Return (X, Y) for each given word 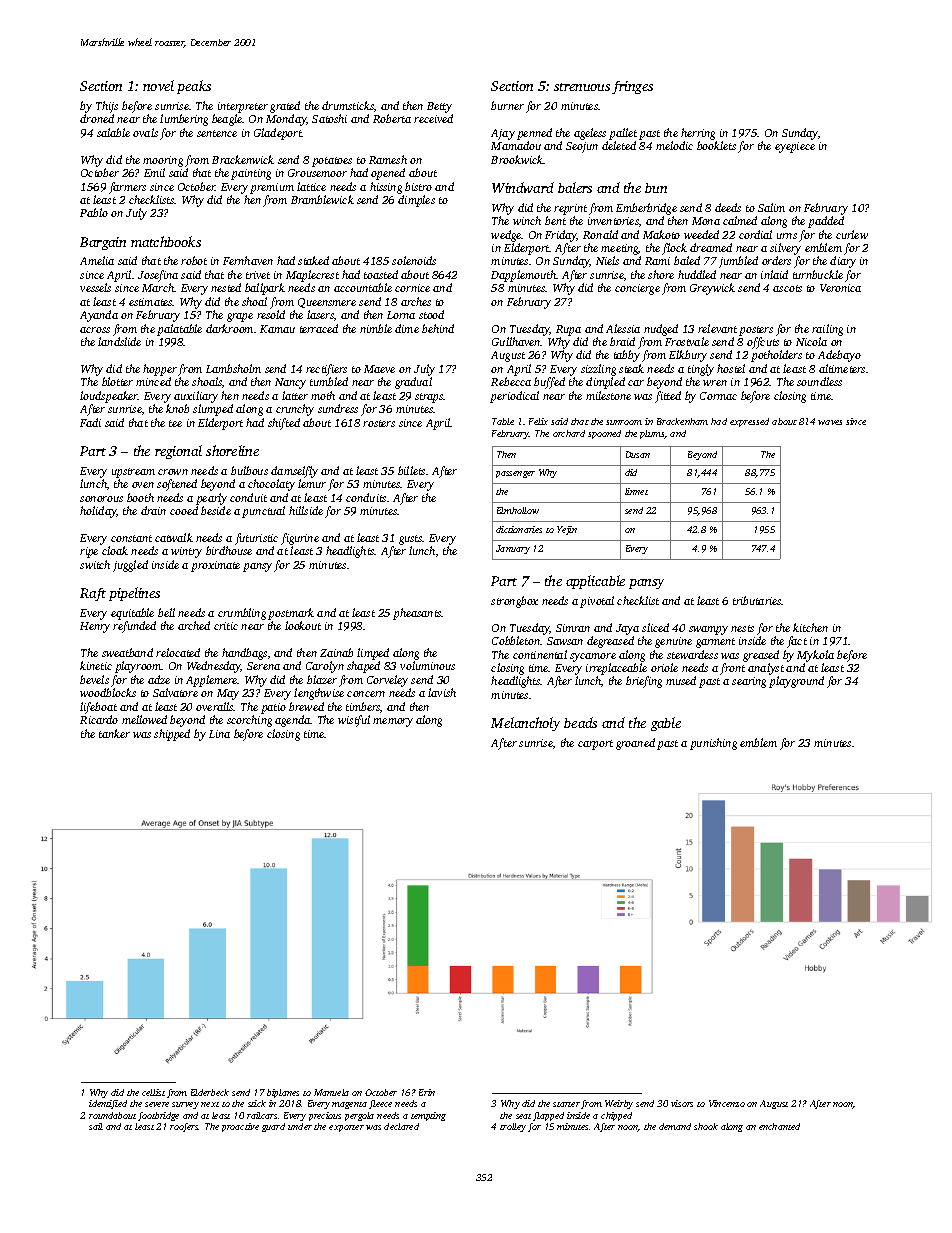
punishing (713, 744)
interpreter (243, 107)
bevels (94, 679)
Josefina (158, 276)
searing (749, 682)
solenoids (414, 260)
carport (595, 745)
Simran (573, 628)
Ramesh (388, 159)
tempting (428, 1116)
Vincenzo (727, 1103)
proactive (240, 1127)
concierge (637, 289)
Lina (219, 734)
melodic (674, 145)
